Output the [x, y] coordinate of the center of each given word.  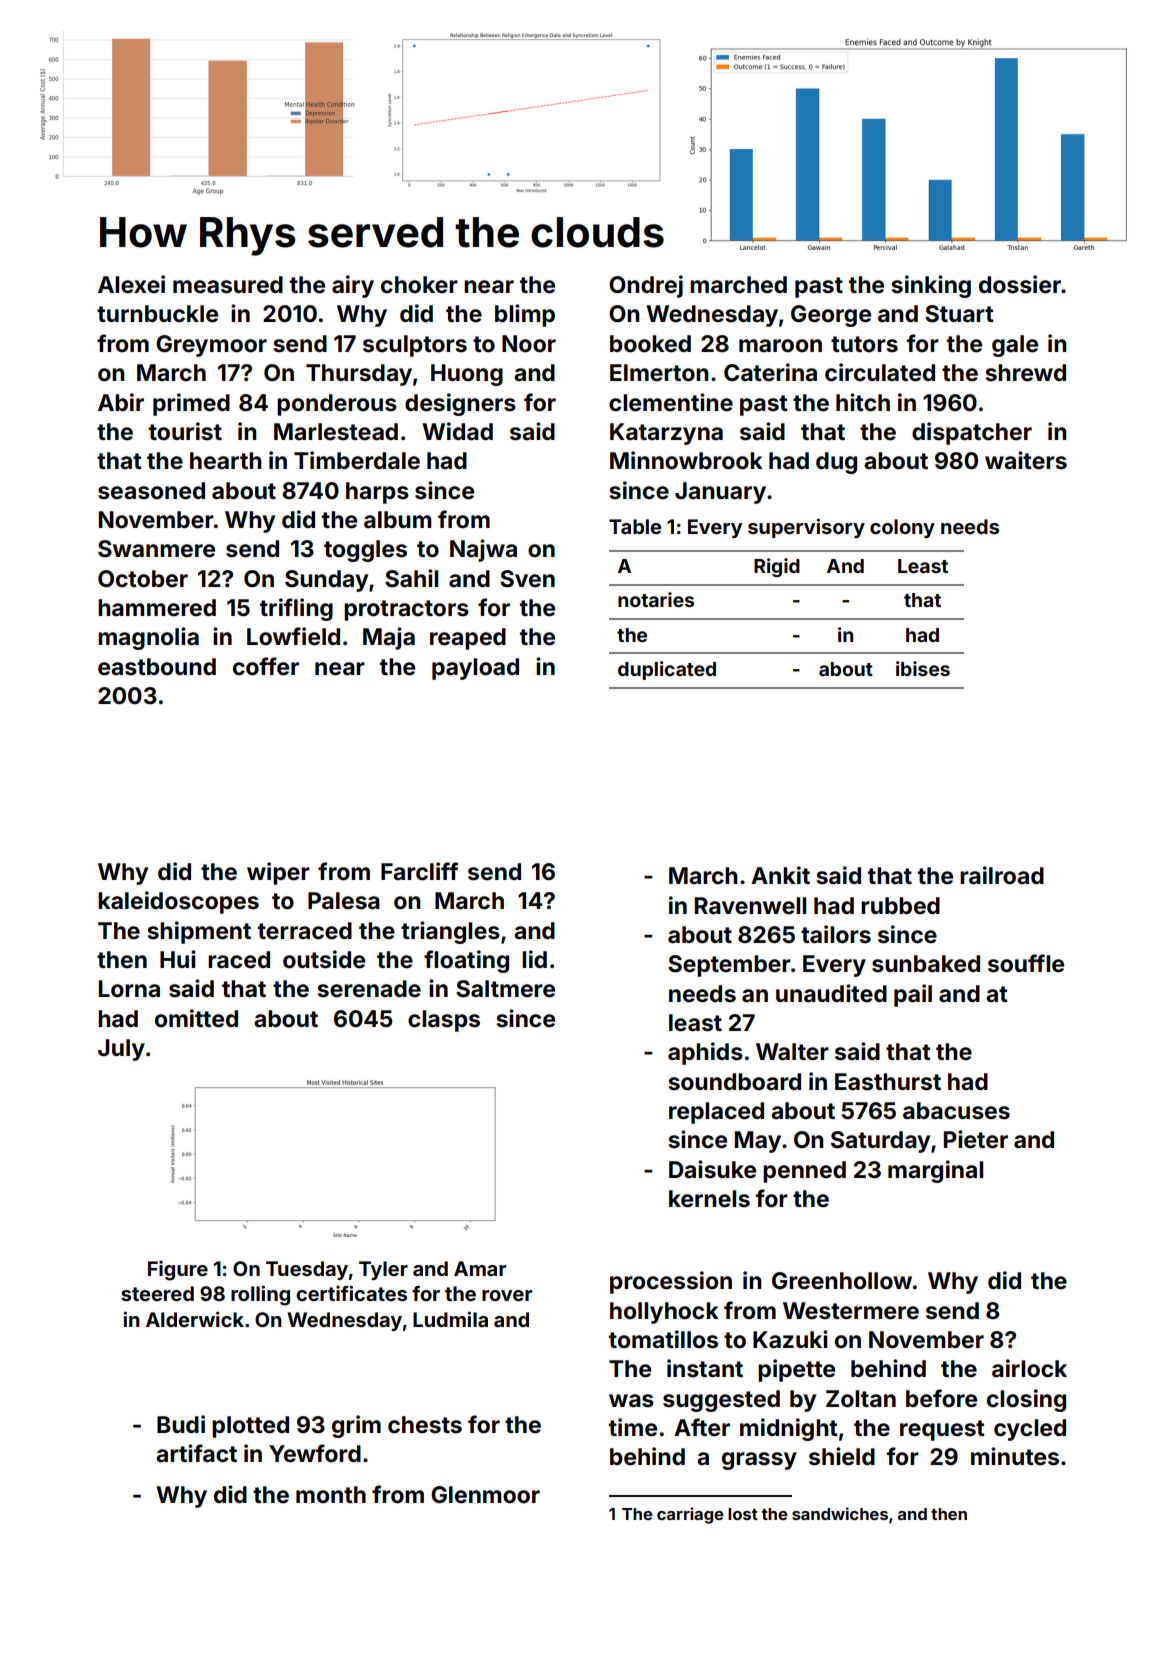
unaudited [831, 993]
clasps [444, 1021]
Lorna [129, 989]
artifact [196, 1453]
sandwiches [840, 1513]
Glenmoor [485, 1495]
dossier [1020, 284]
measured [228, 285]
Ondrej [646, 286]
